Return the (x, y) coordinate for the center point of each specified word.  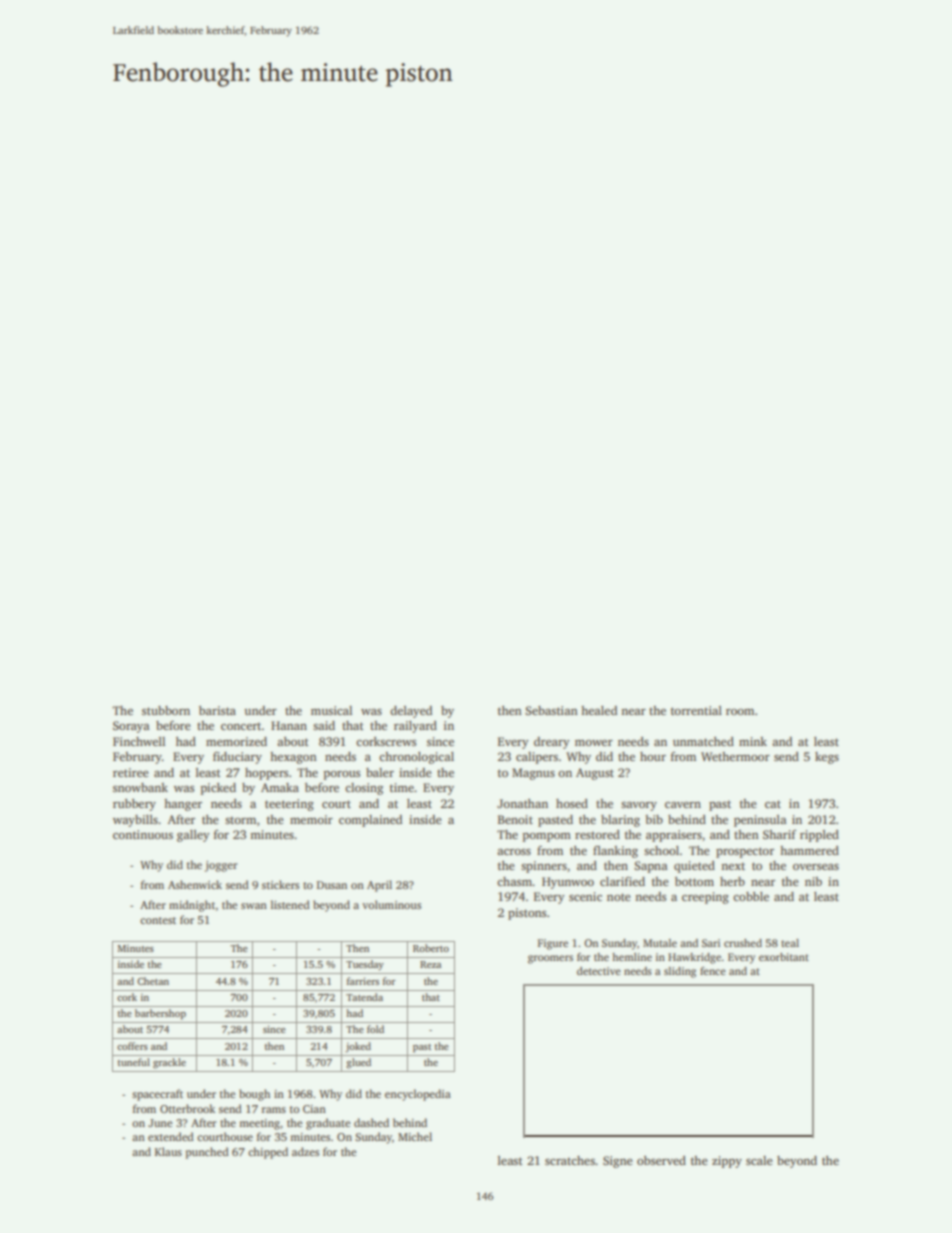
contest (158, 920)
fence (713, 971)
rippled (819, 836)
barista (217, 710)
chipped (268, 1153)
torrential (696, 710)
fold (375, 1029)
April (379, 886)
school (661, 850)
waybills (135, 821)
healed (599, 710)
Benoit (515, 819)
